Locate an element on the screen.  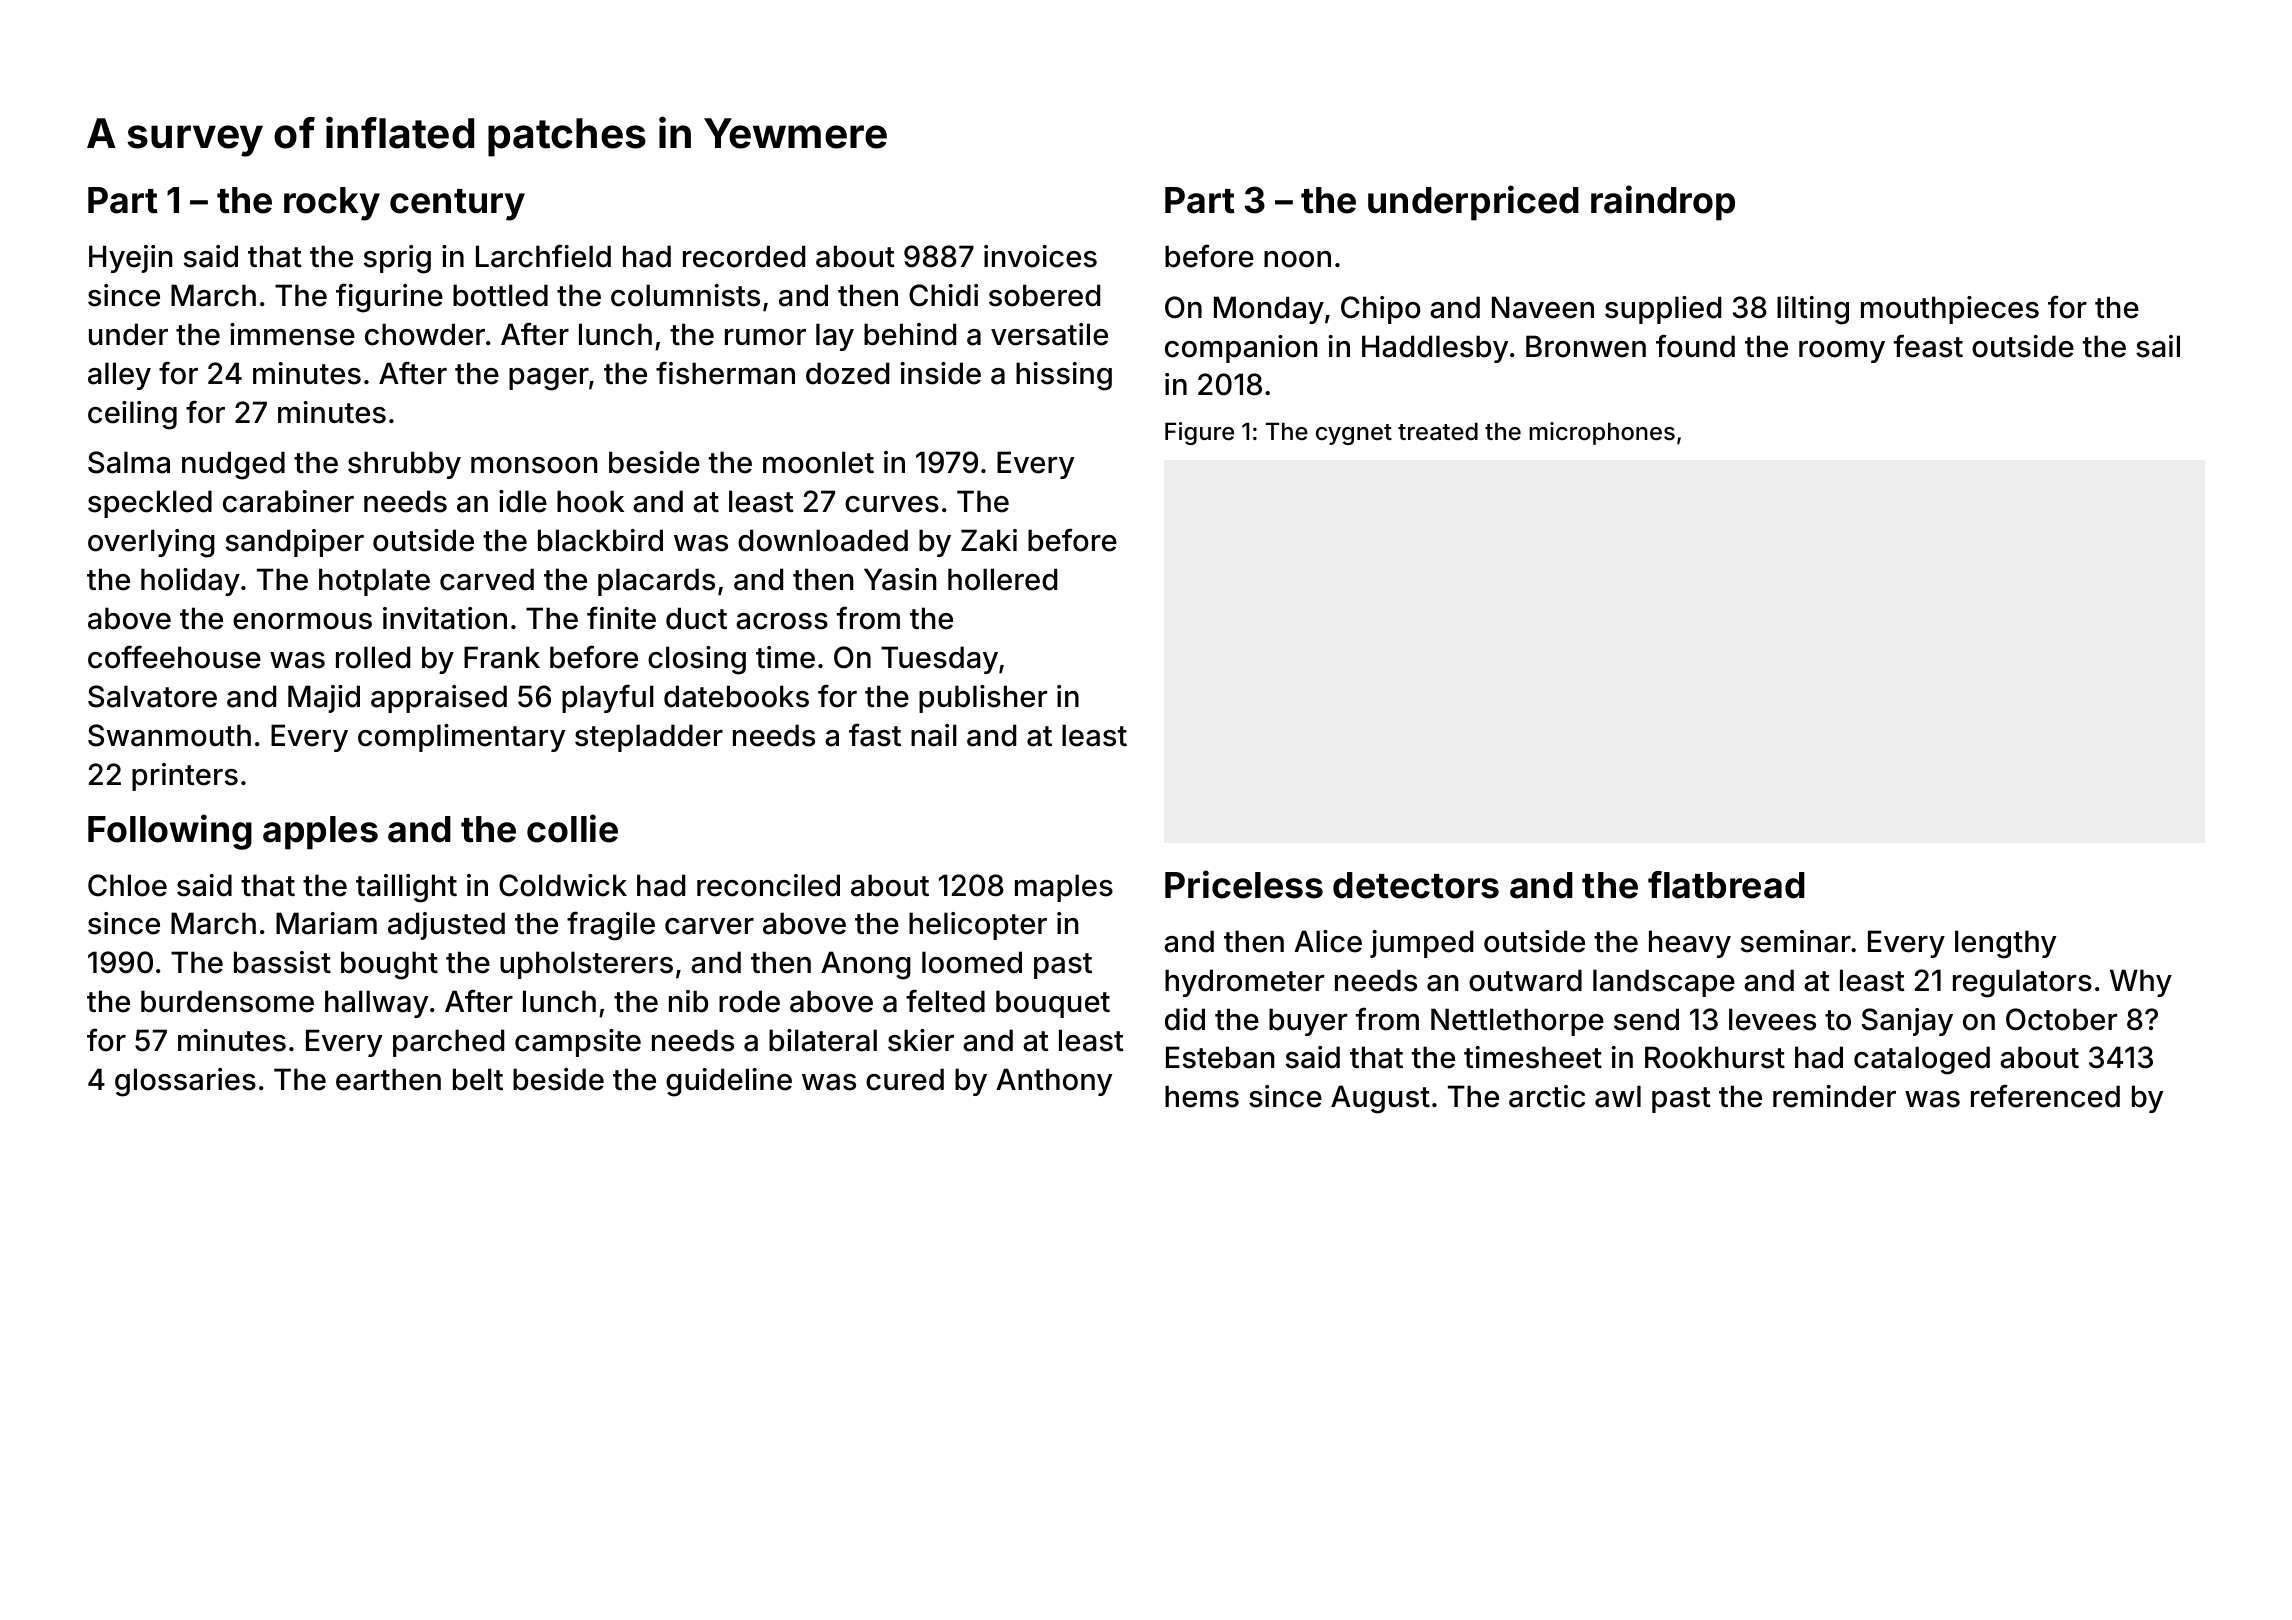
burdensome is located at coordinates (227, 1001).
